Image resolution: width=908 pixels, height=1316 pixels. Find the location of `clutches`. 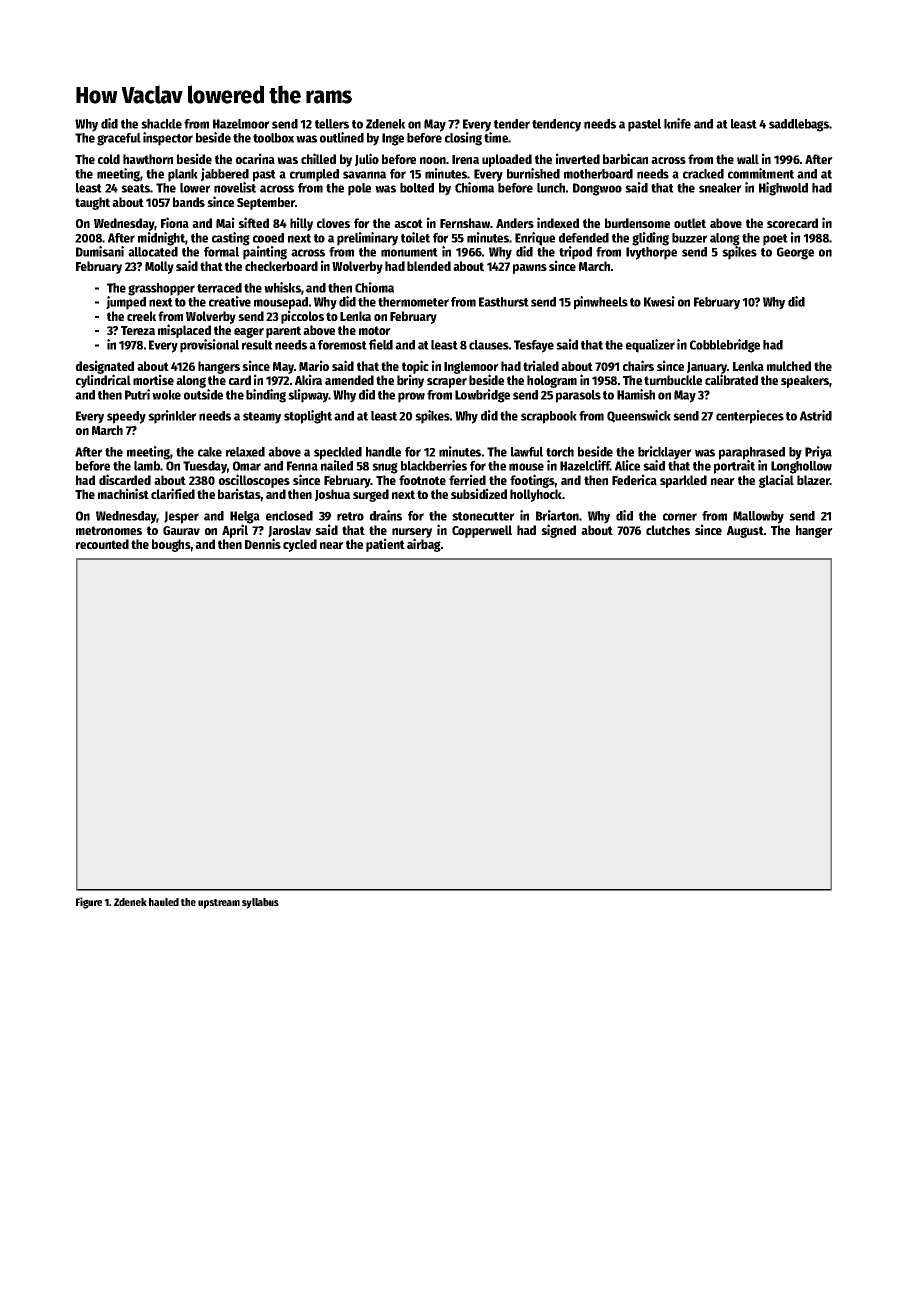

clutches is located at coordinates (668, 530).
